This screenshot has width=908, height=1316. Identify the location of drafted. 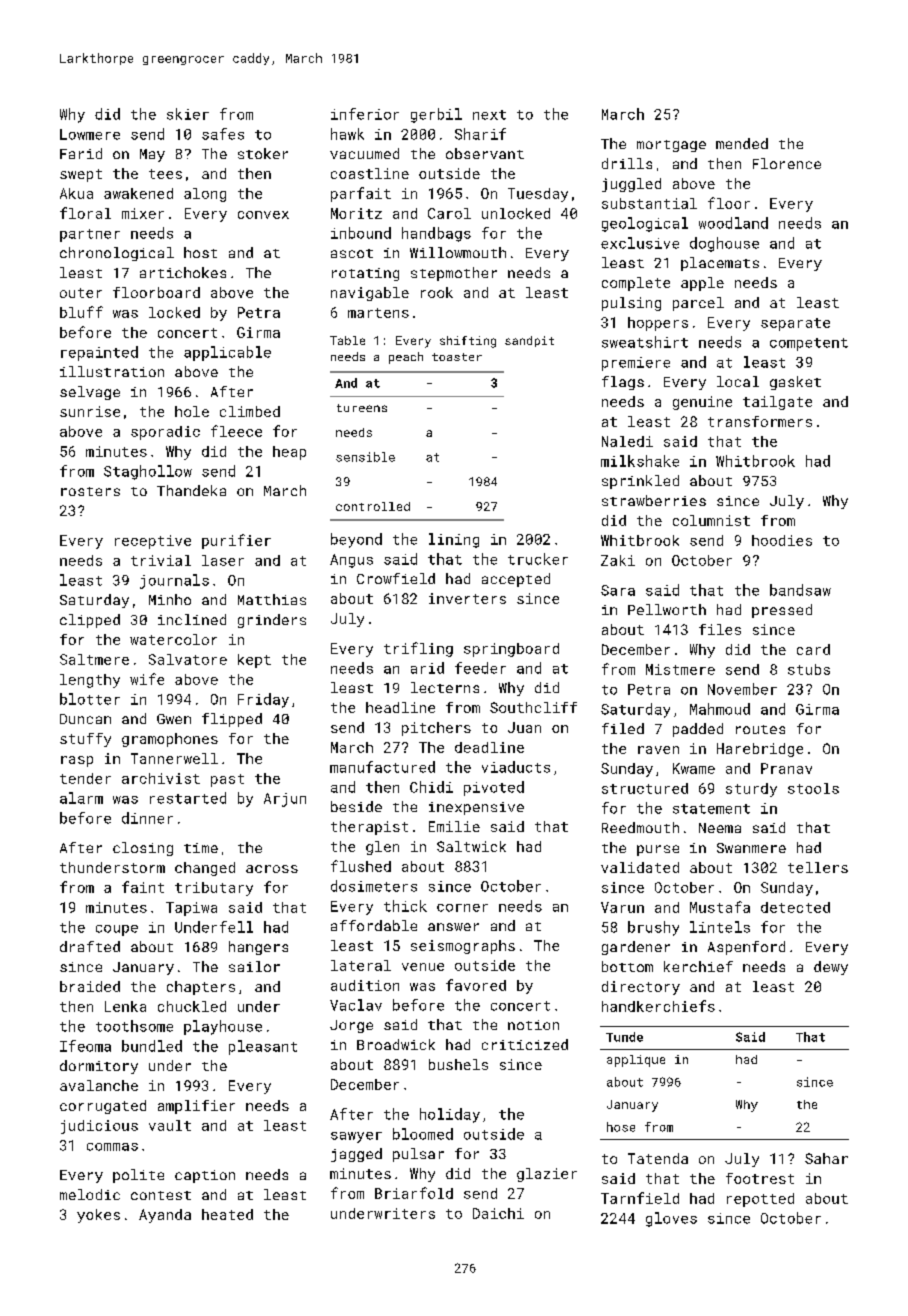
(90, 946).
